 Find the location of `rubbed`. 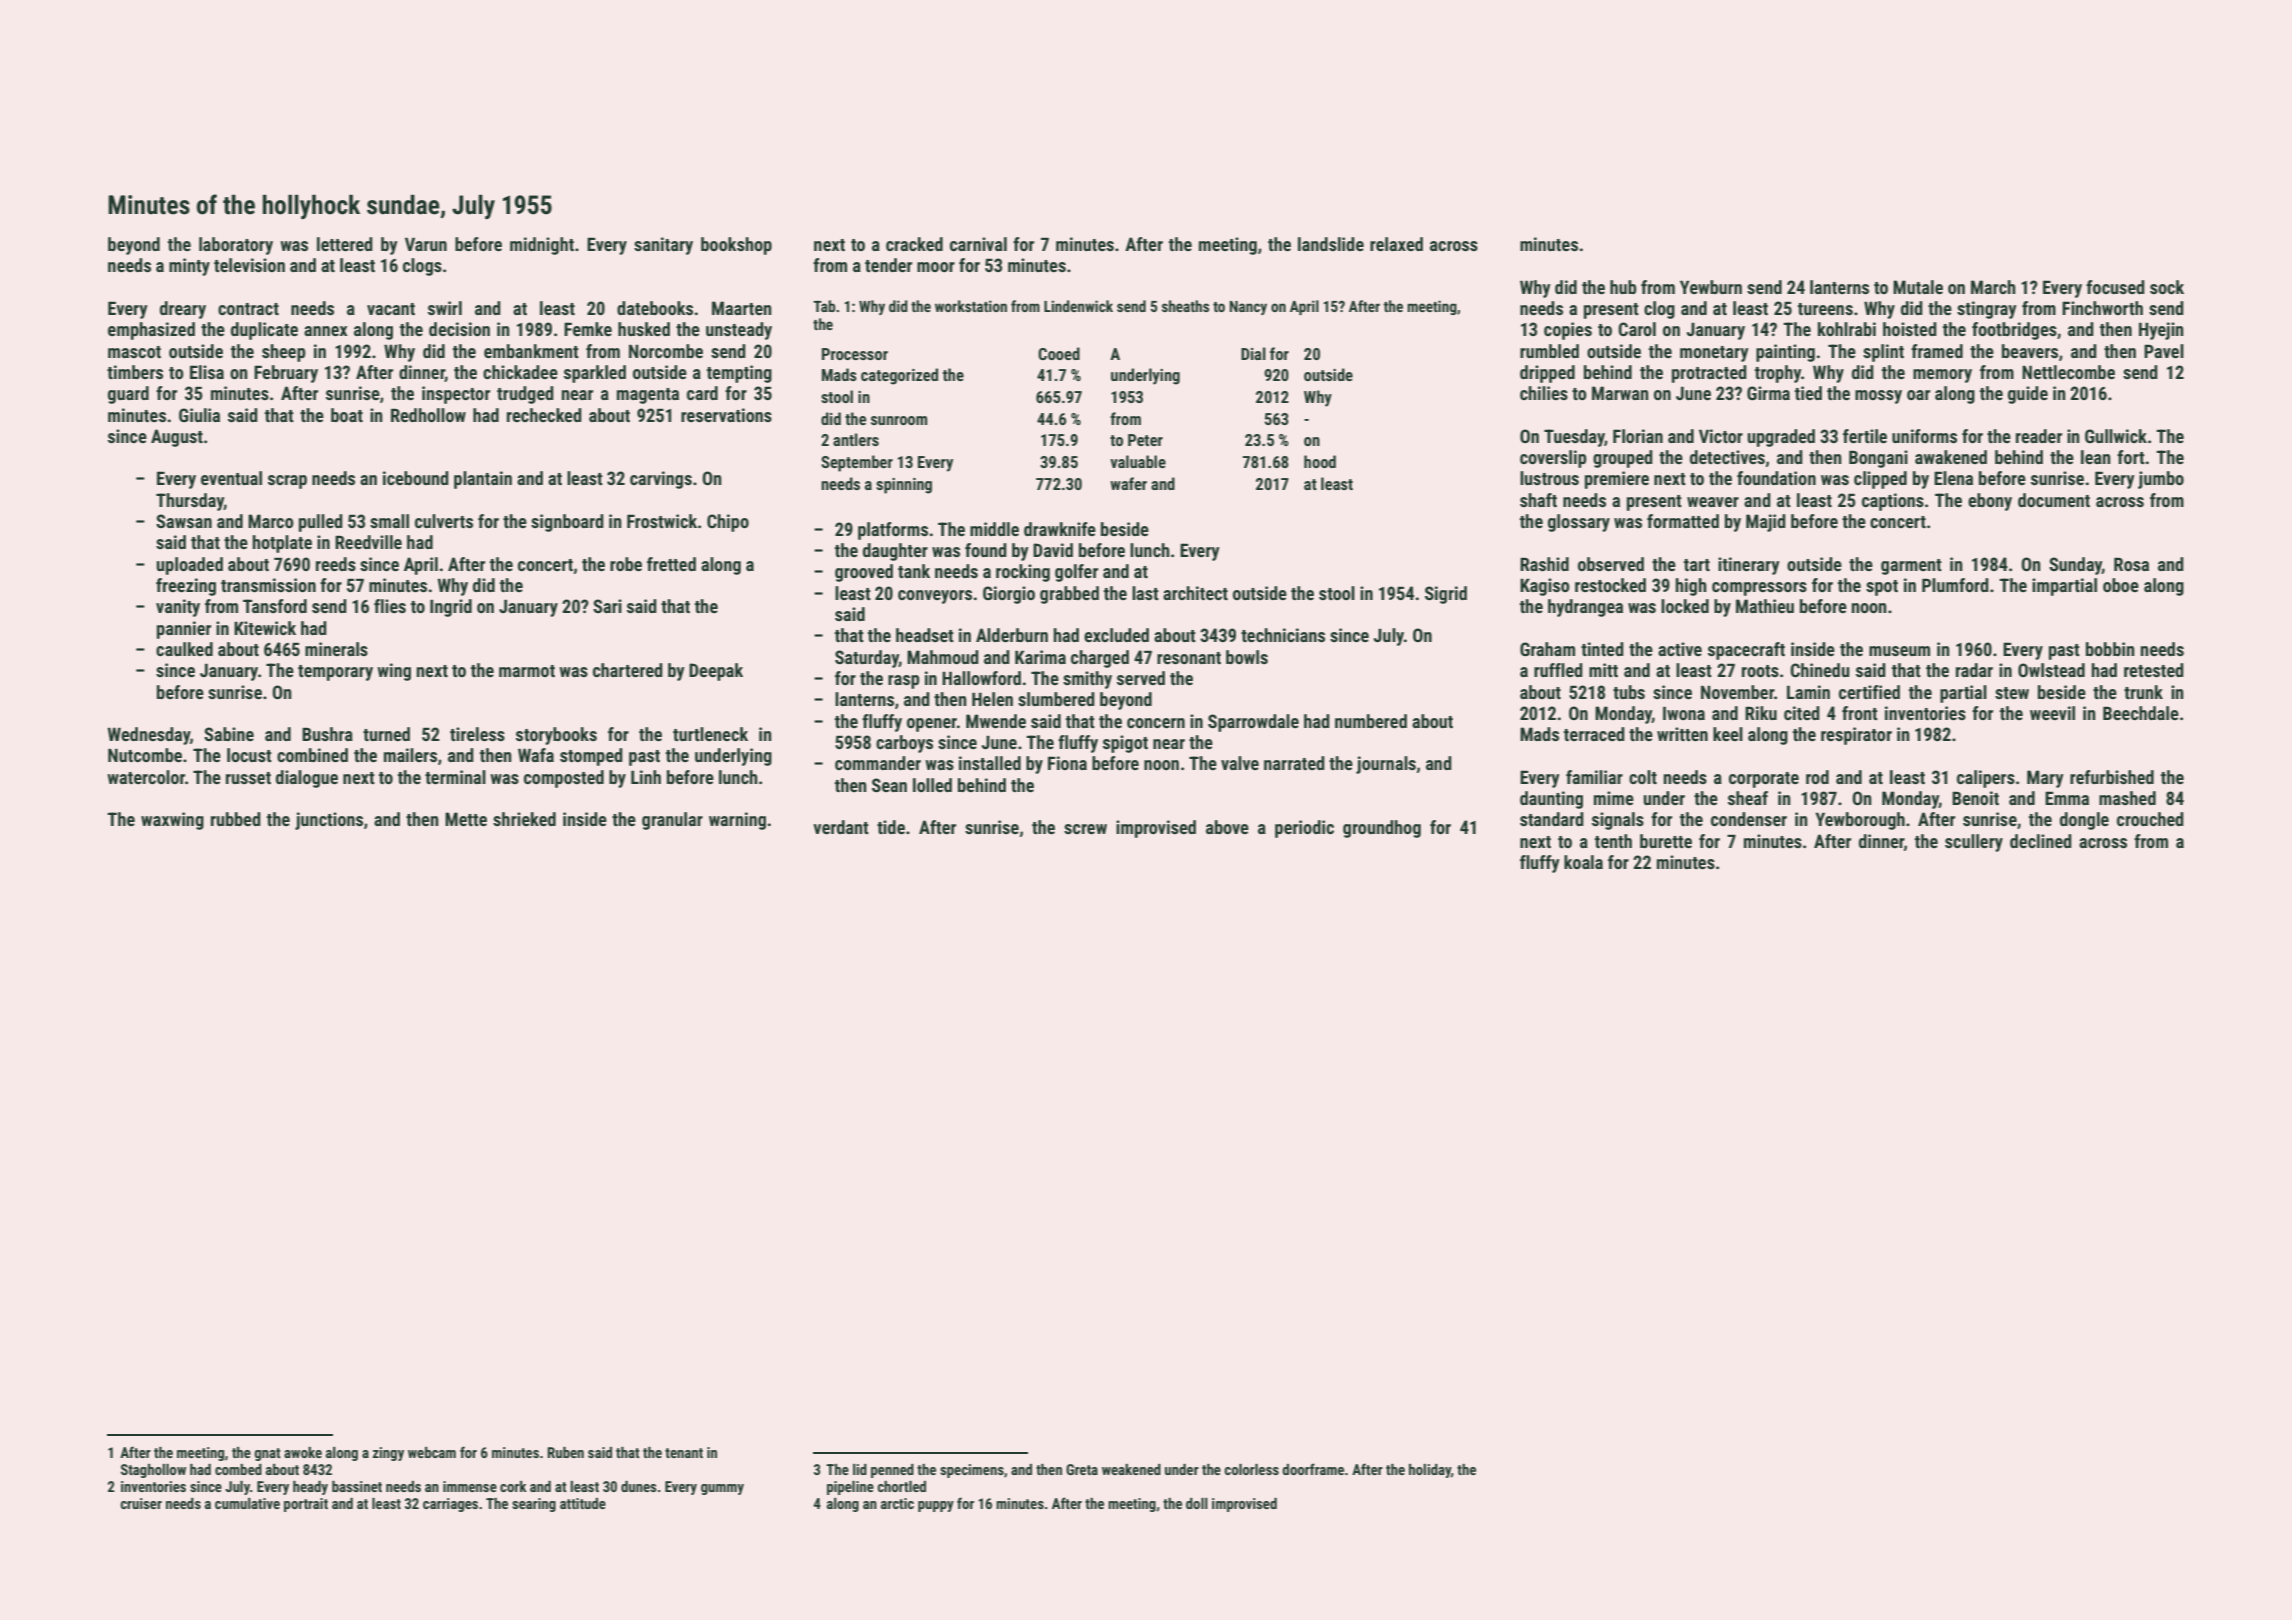

rubbed is located at coordinates (236, 819).
